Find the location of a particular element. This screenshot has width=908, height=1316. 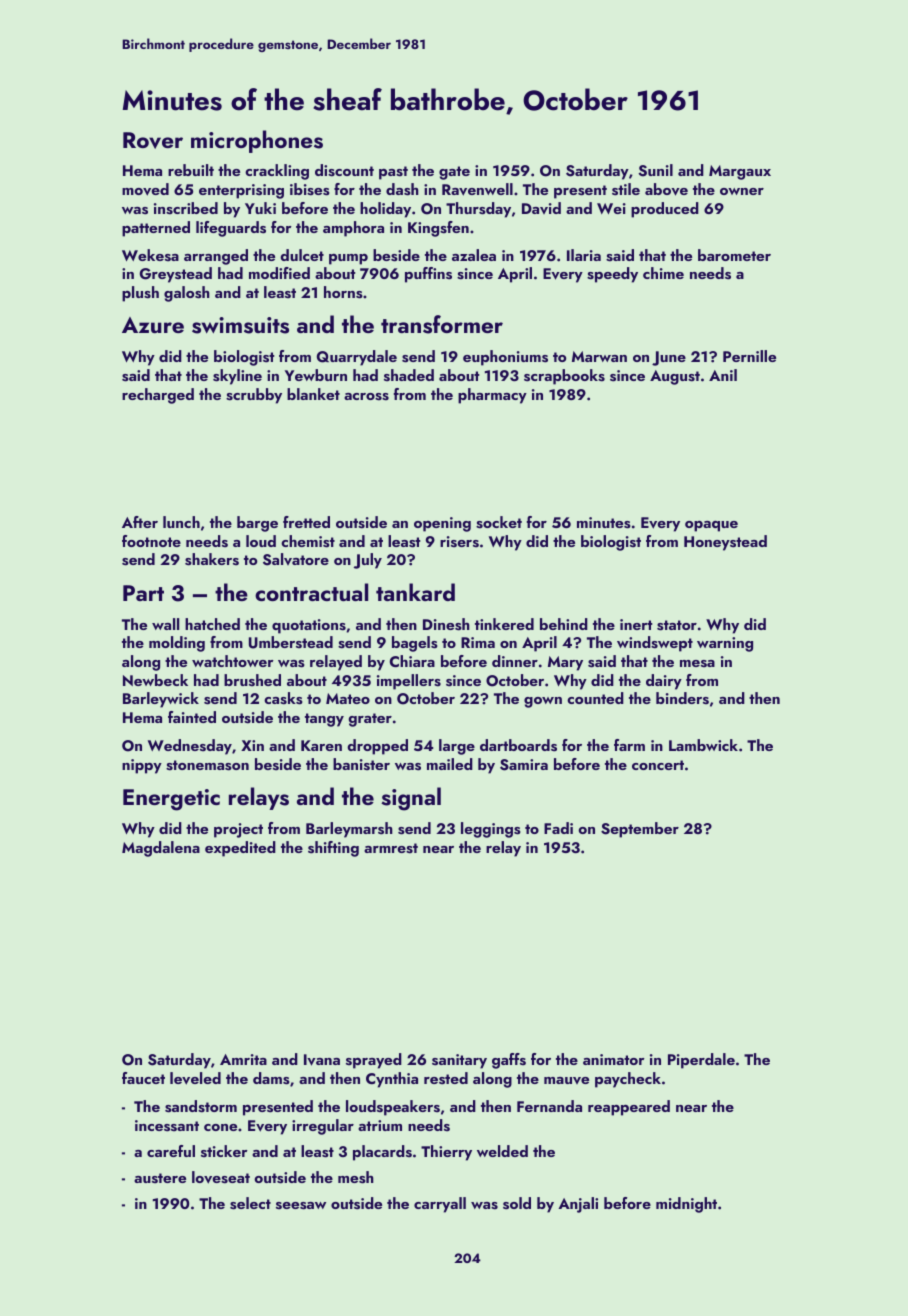

microphones is located at coordinates (257, 141).
